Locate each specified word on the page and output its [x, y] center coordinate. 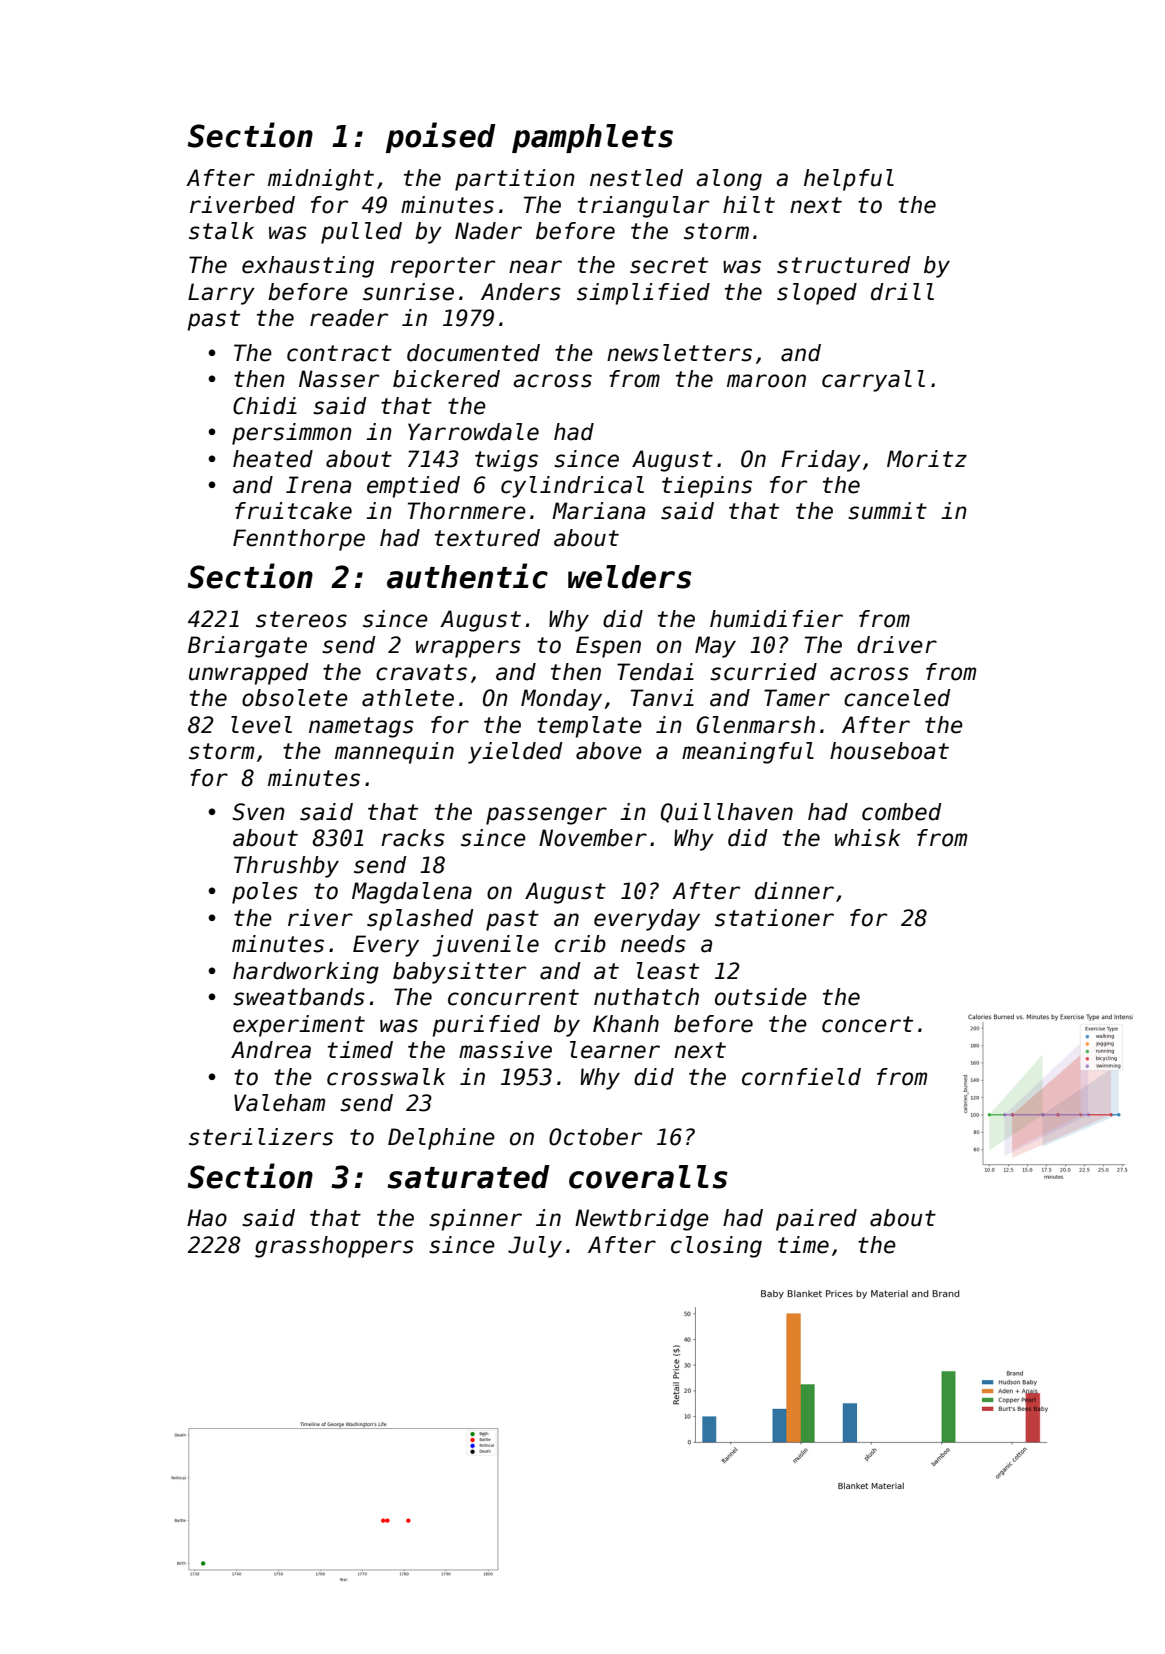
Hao [207, 1218]
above [609, 751]
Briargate [247, 647]
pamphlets [592, 138]
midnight [321, 180]
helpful [849, 180]
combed [902, 812]
